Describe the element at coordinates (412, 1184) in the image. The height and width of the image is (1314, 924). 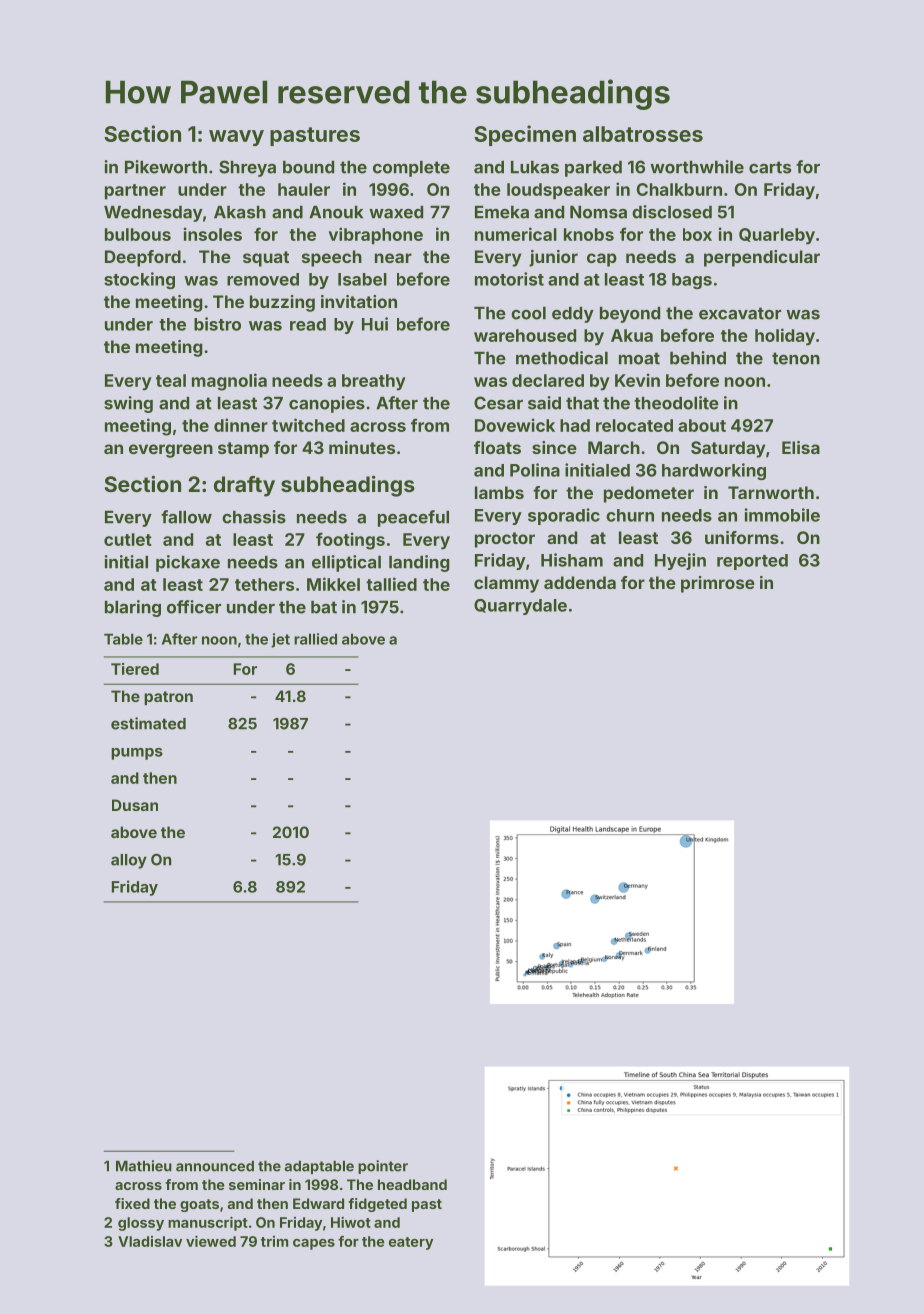
I see `headband` at that location.
